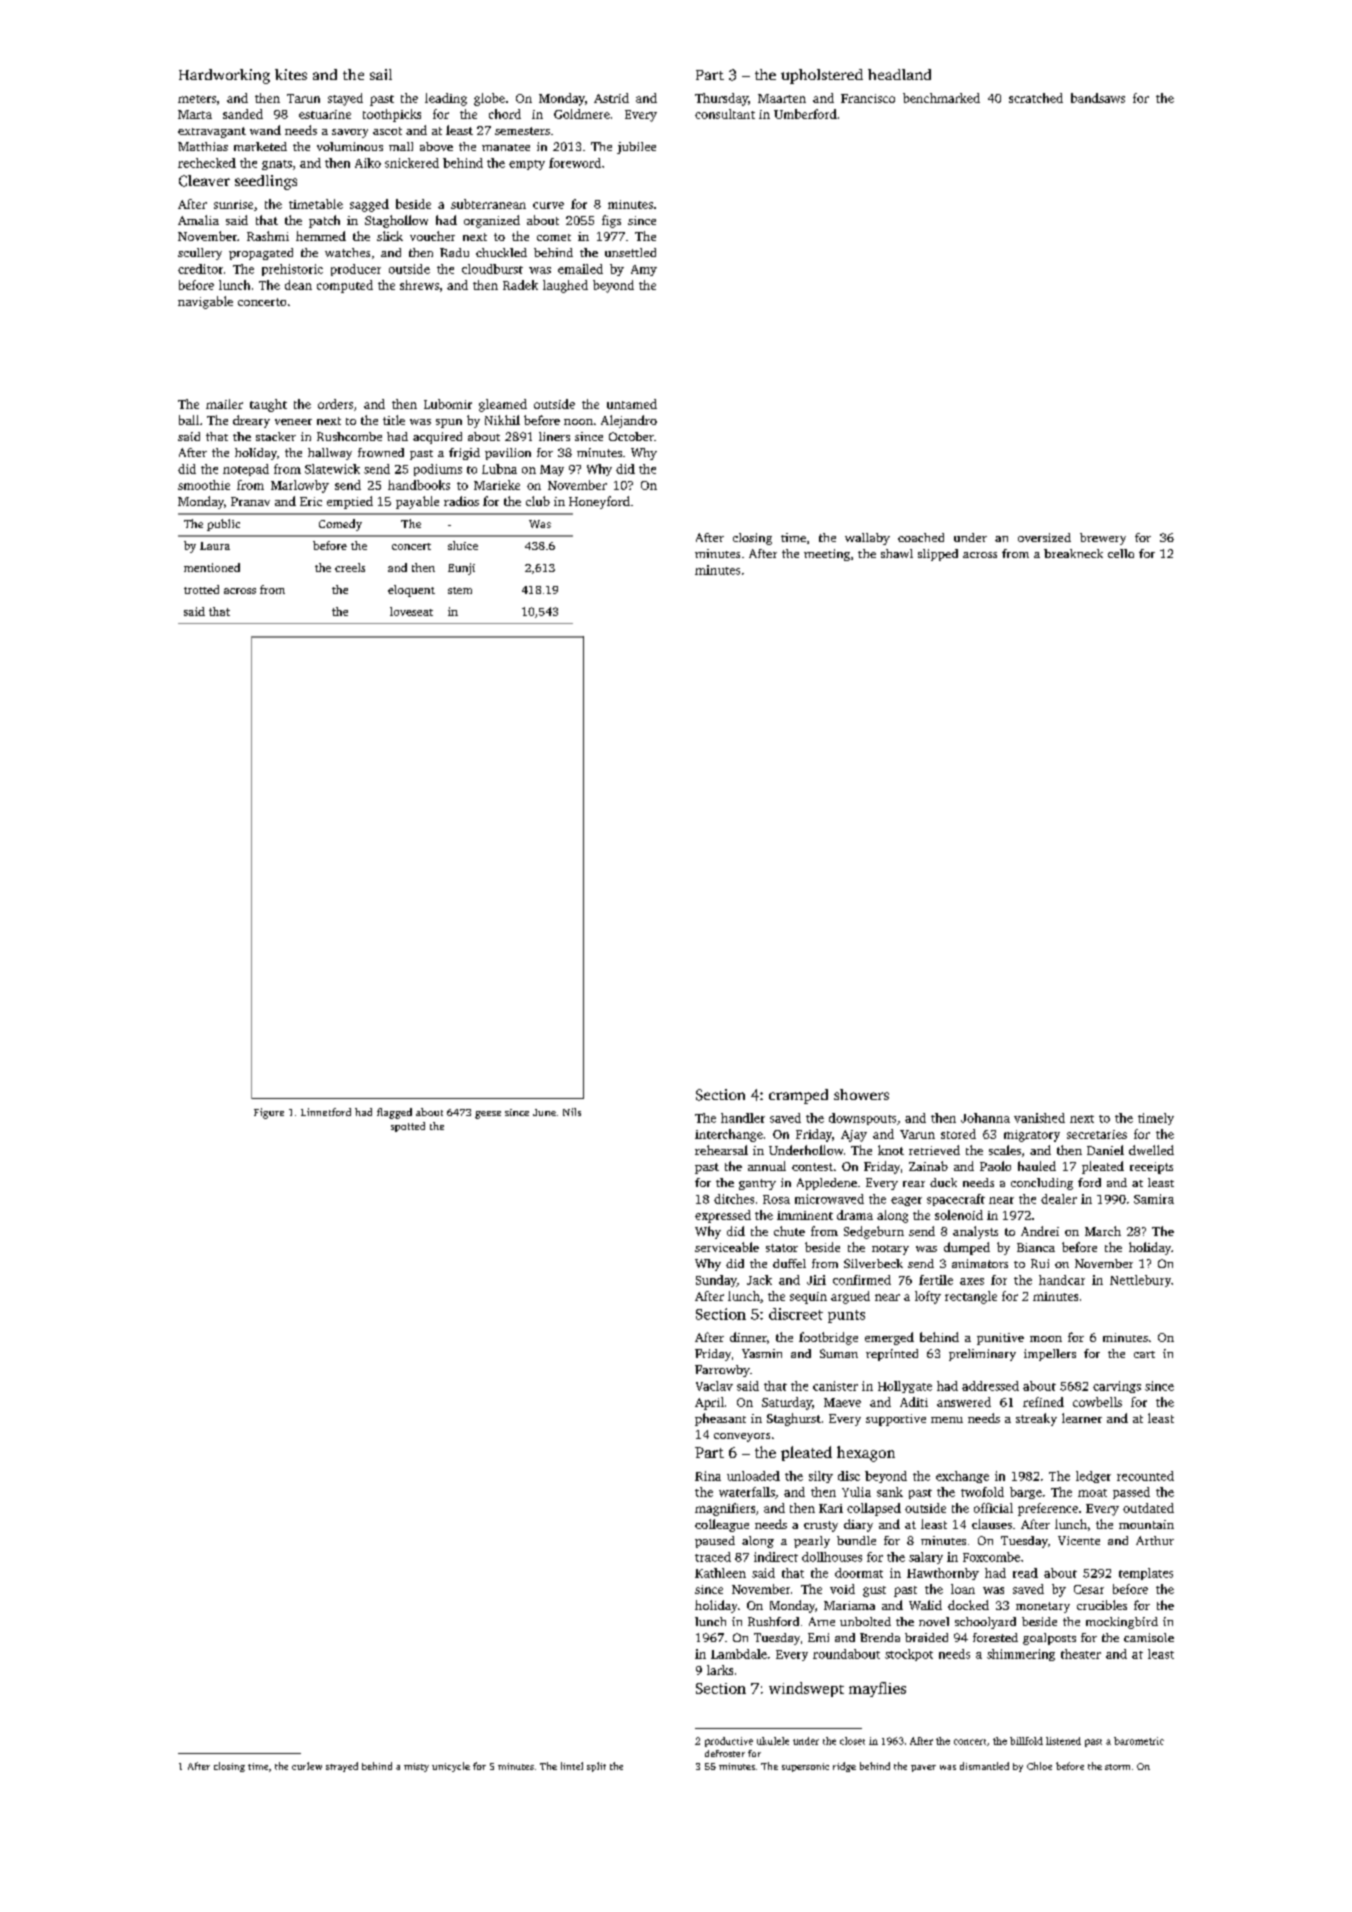  Describe the element at coordinates (938, 555) in the screenshot. I see `slipped` at that location.
